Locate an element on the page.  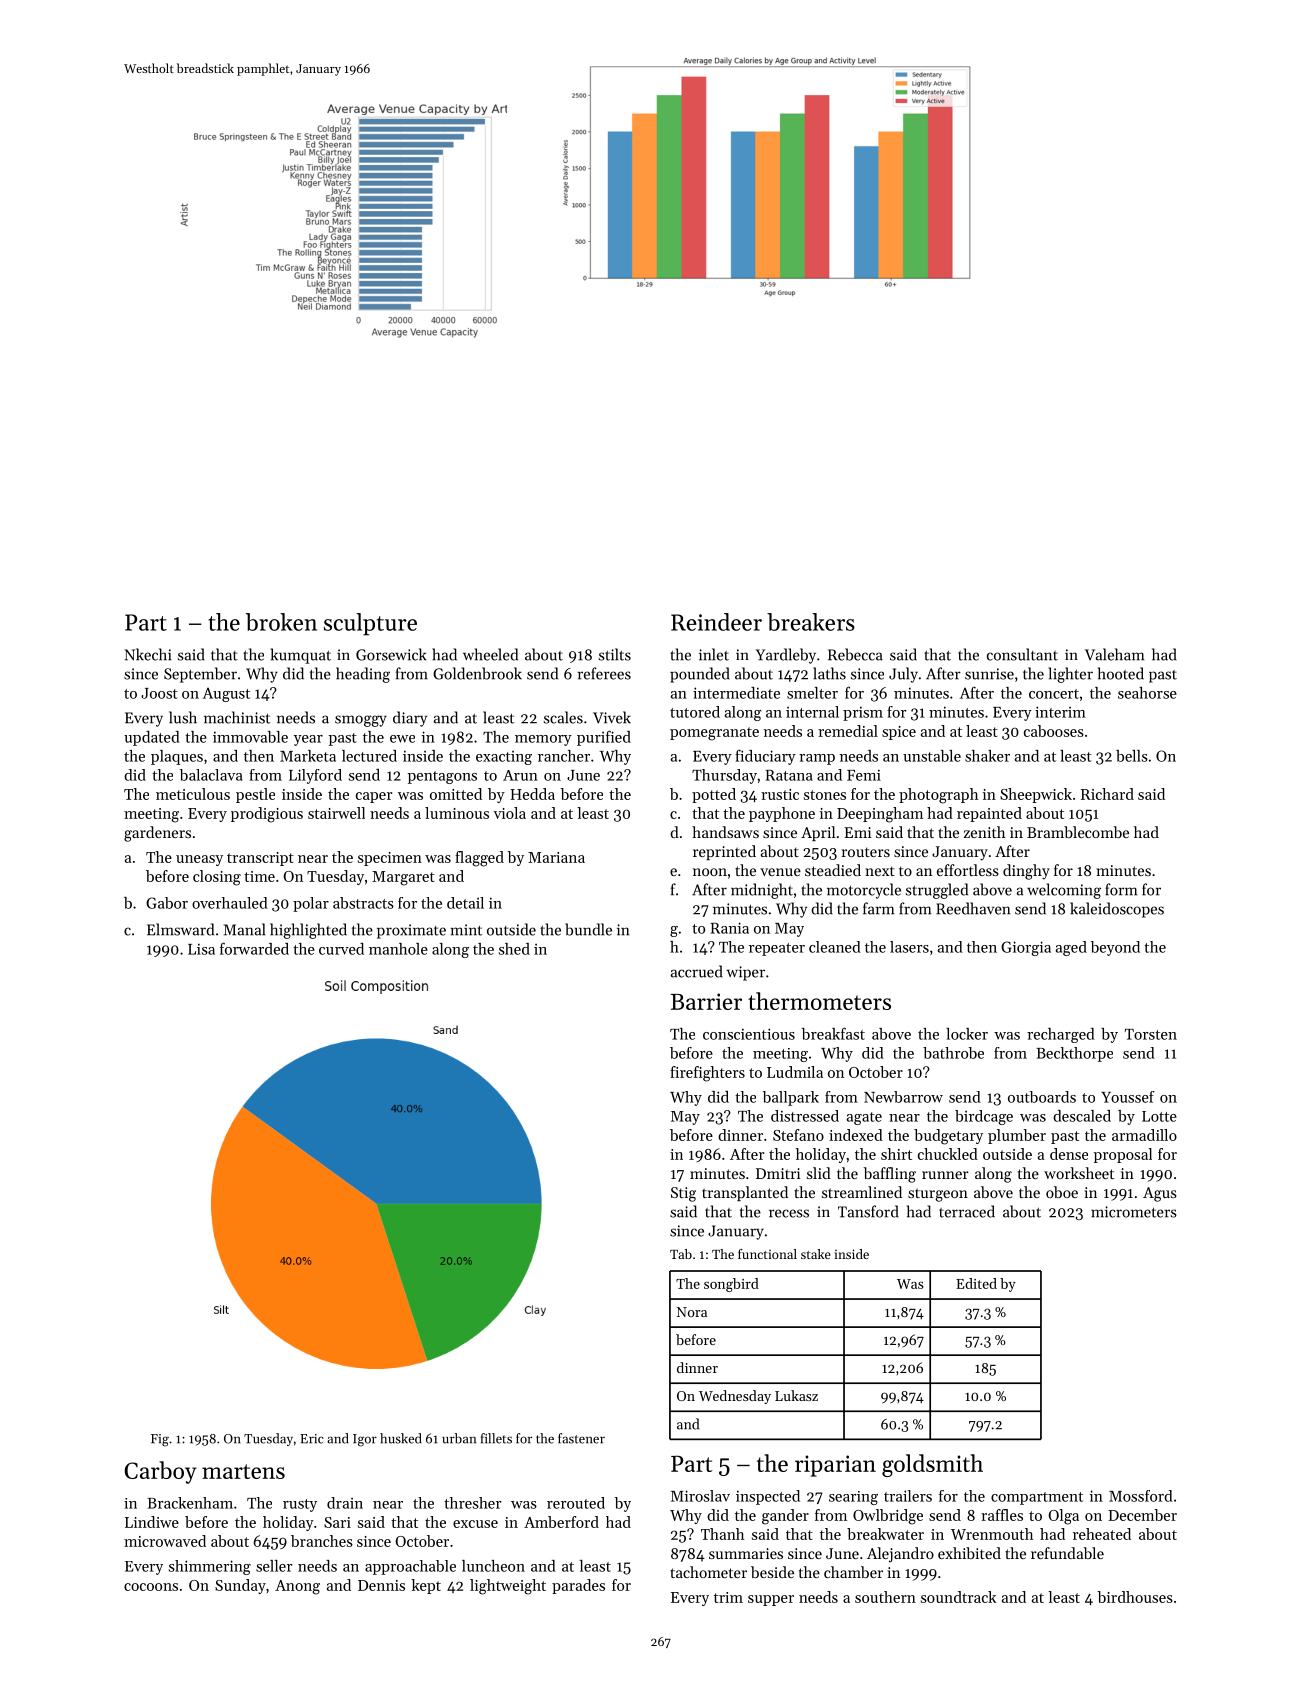
Brackenham is located at coordinates (190, 1503).
